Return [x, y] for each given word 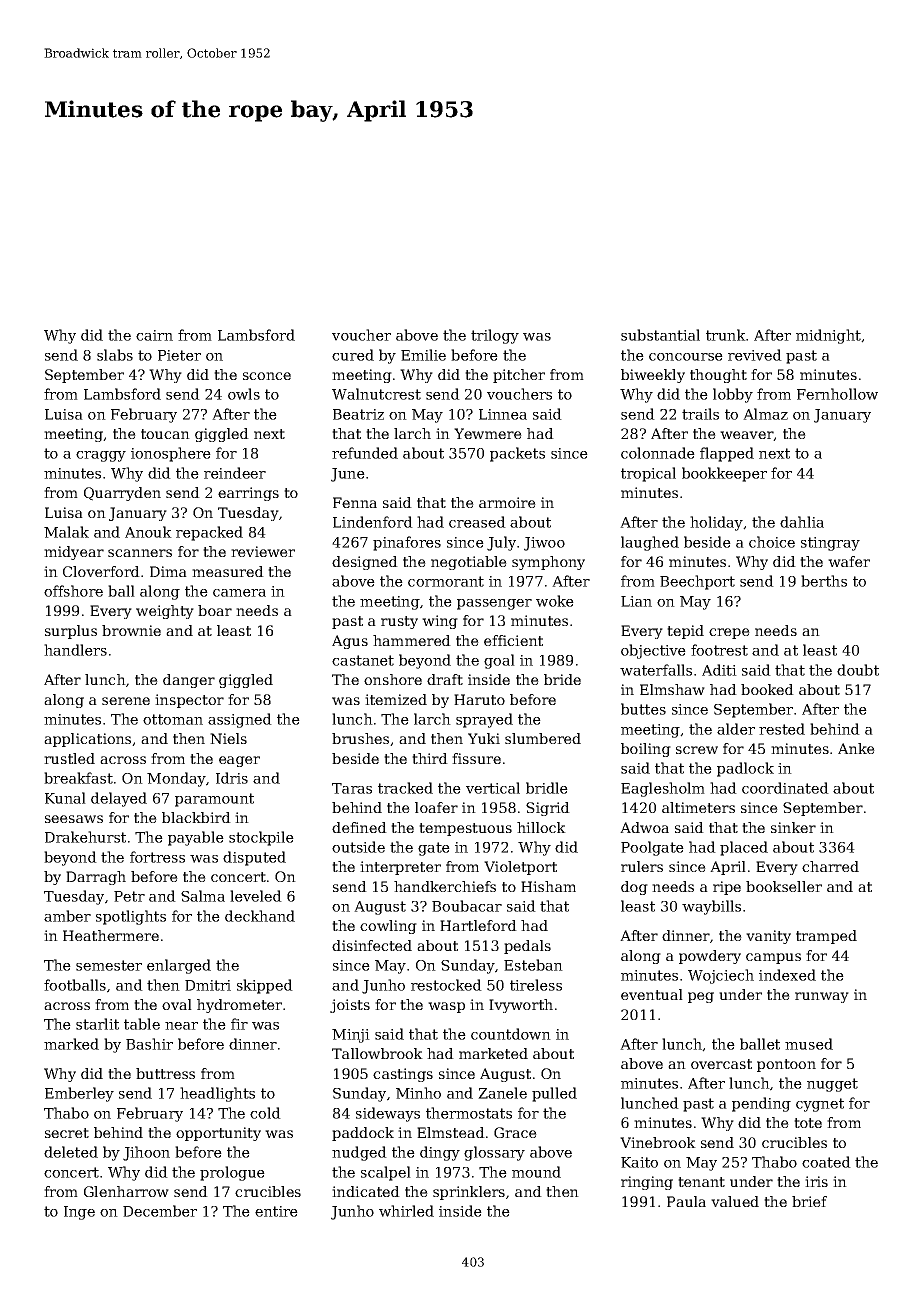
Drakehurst [85, 837]
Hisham [548, 886]
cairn [154, 335]
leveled [256, 896]
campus [773, 958]
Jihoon [146, 1153]
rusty [399, 622]
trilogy [495, 336]
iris [816, 1181]
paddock [363, 1134]
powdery [710, 957]
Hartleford [478, 925]
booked [767, 689]
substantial [660, 335]
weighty [165, 612]
